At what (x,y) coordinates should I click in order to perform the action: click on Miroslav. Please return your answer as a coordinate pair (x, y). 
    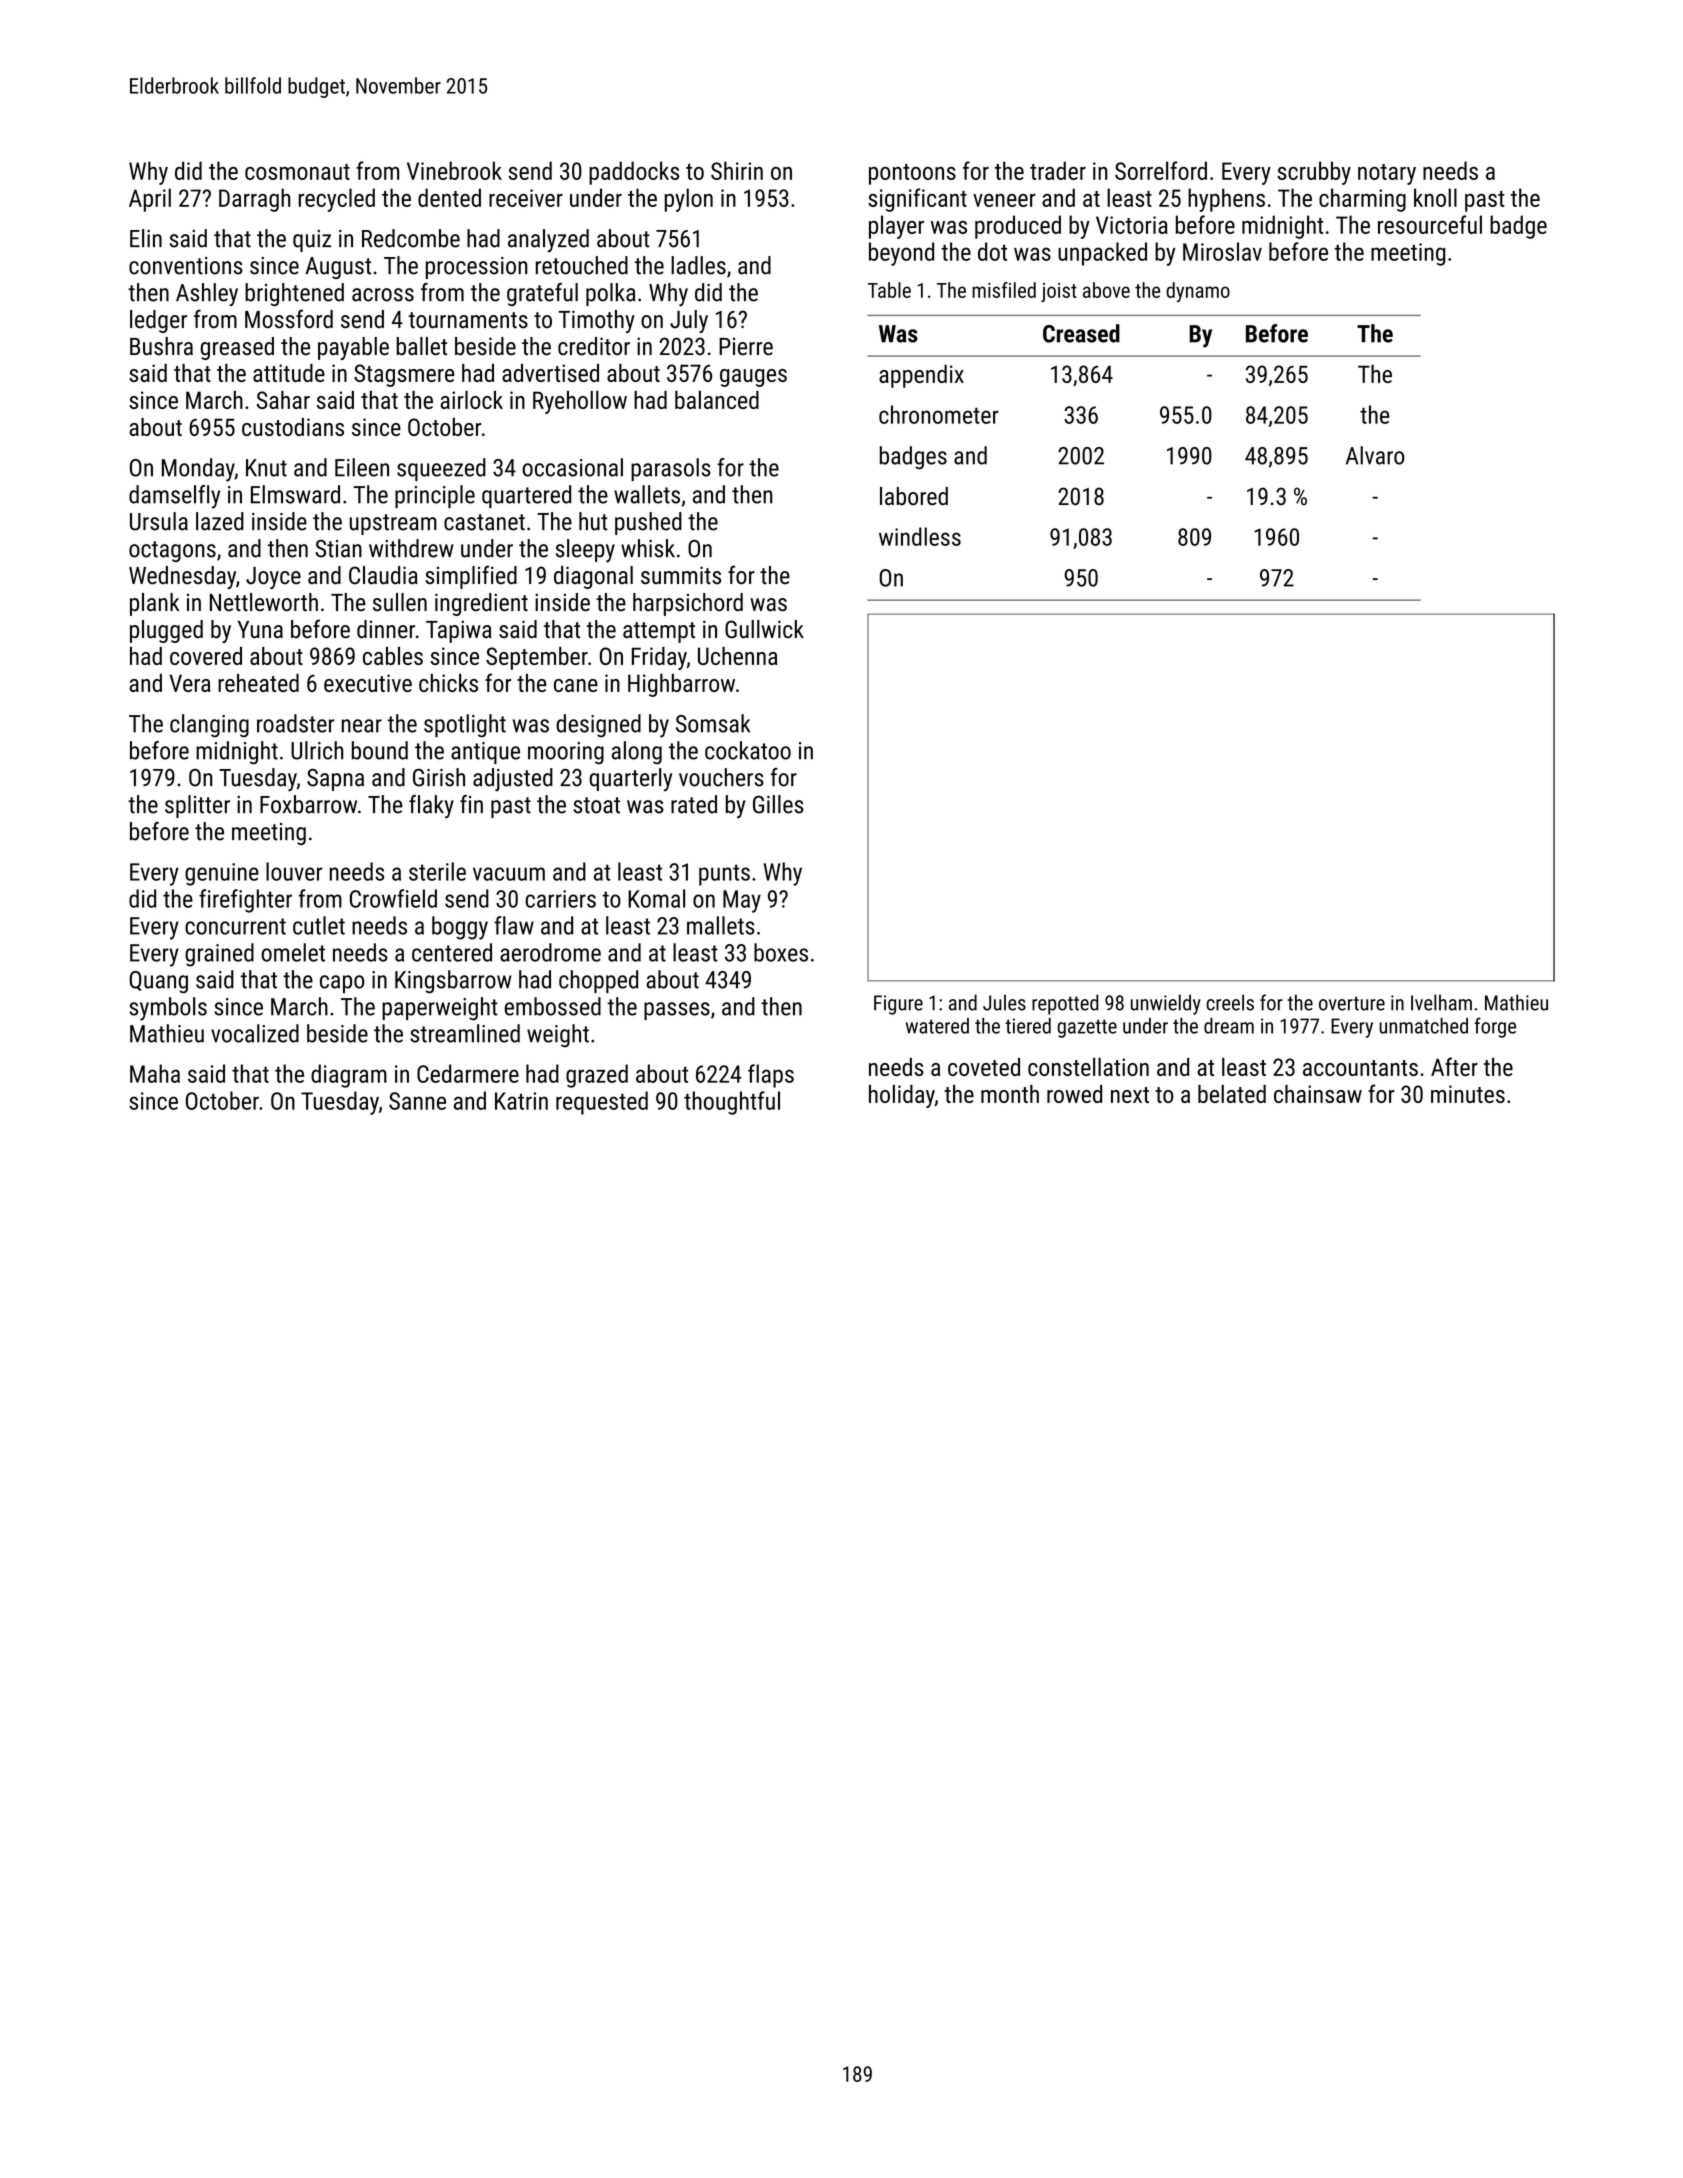
    Looking at the image, I should click on (1222, 251).
